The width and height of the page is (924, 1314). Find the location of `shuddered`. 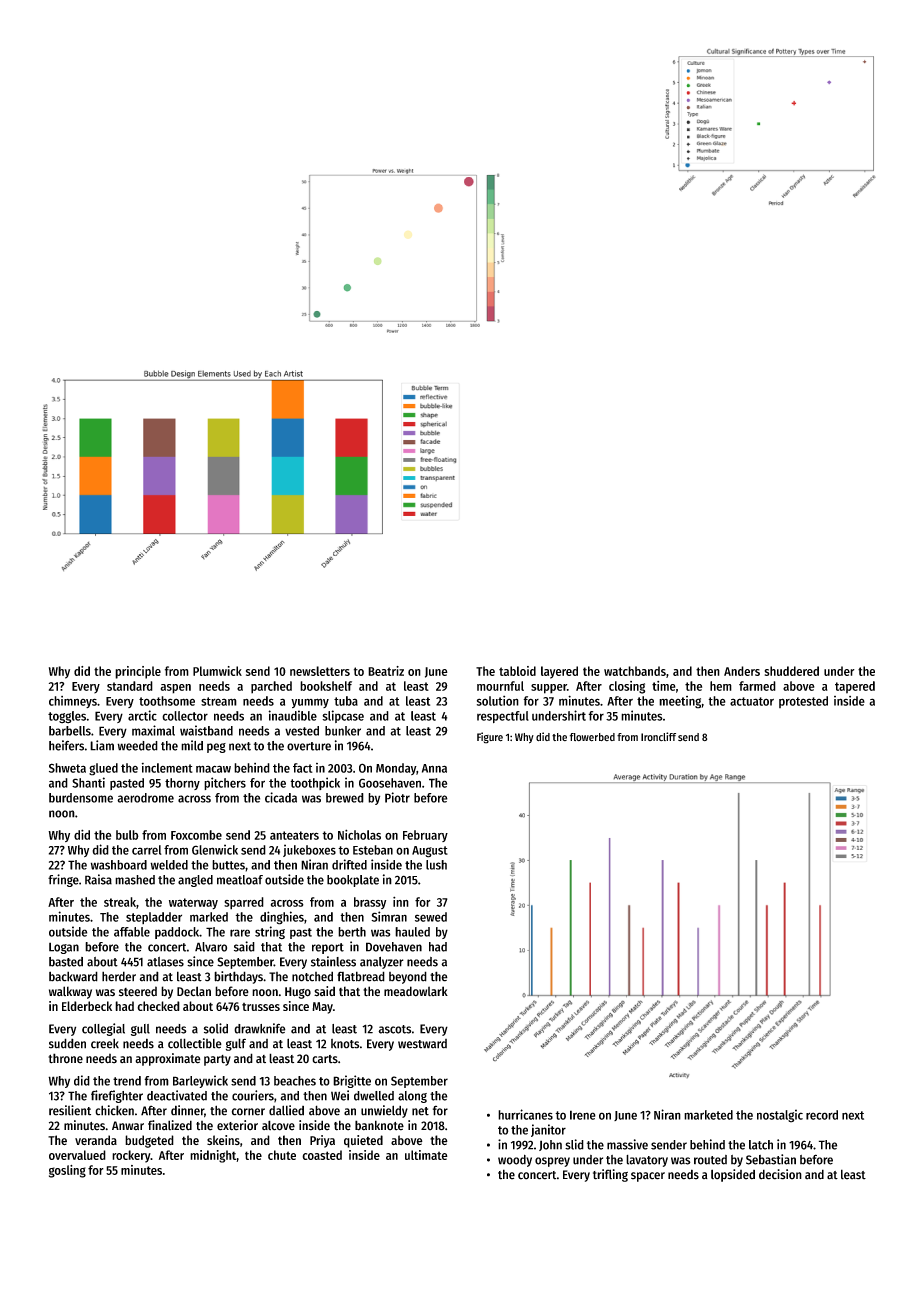

shuddered is located at coordinates (791, 671).
